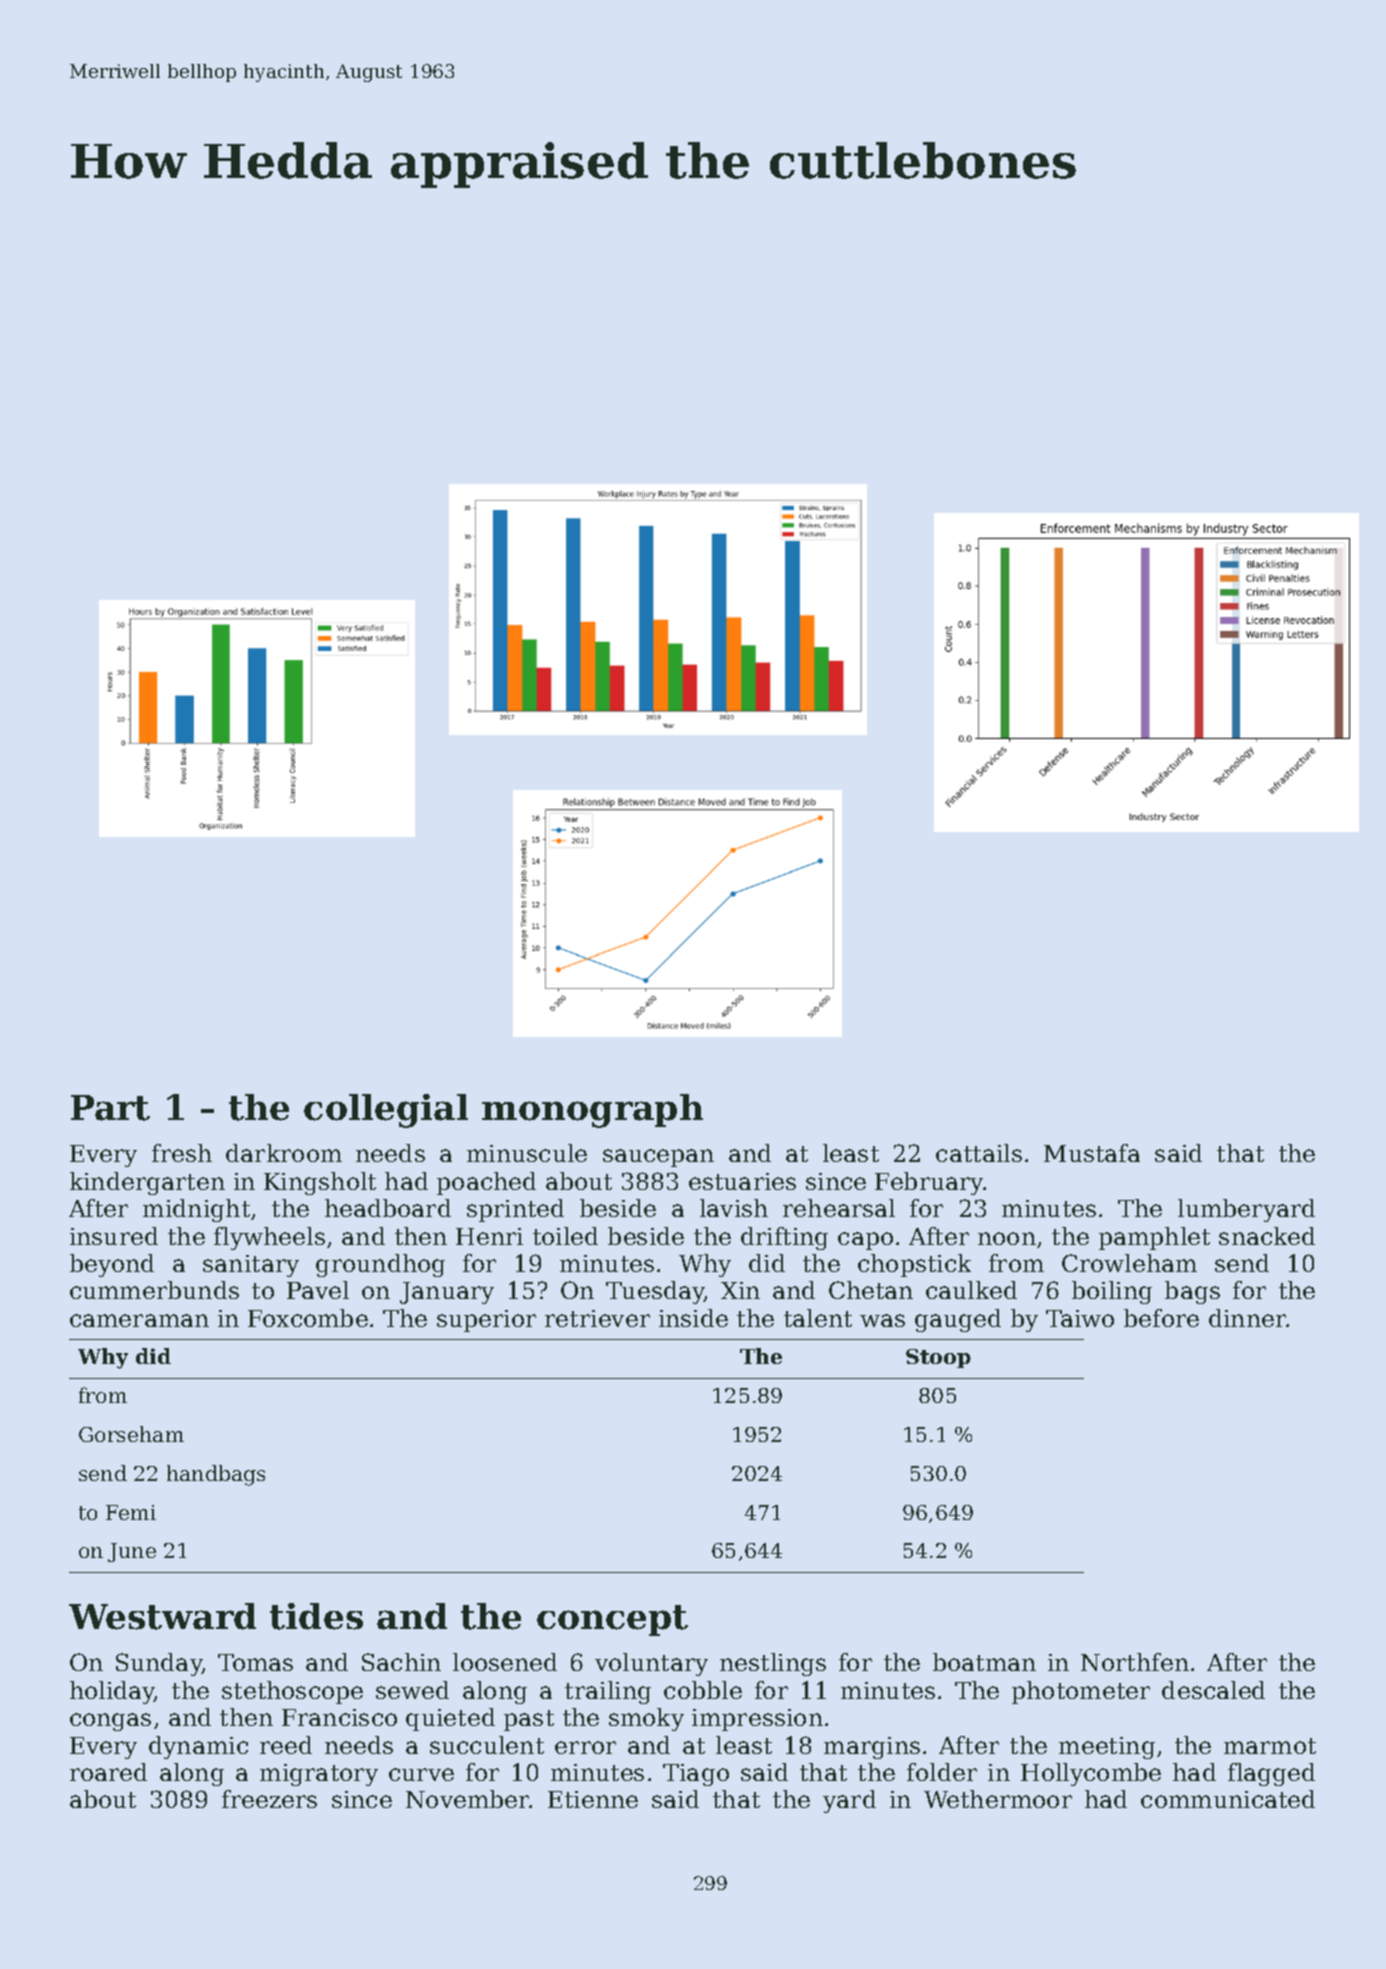 Image resolution: width=1386 pixels, height=1969 pixels. What do you see at coordinates (131, 1434) in the screenshot?
I see `Gorseham` at bounding box center [131, 1434].
